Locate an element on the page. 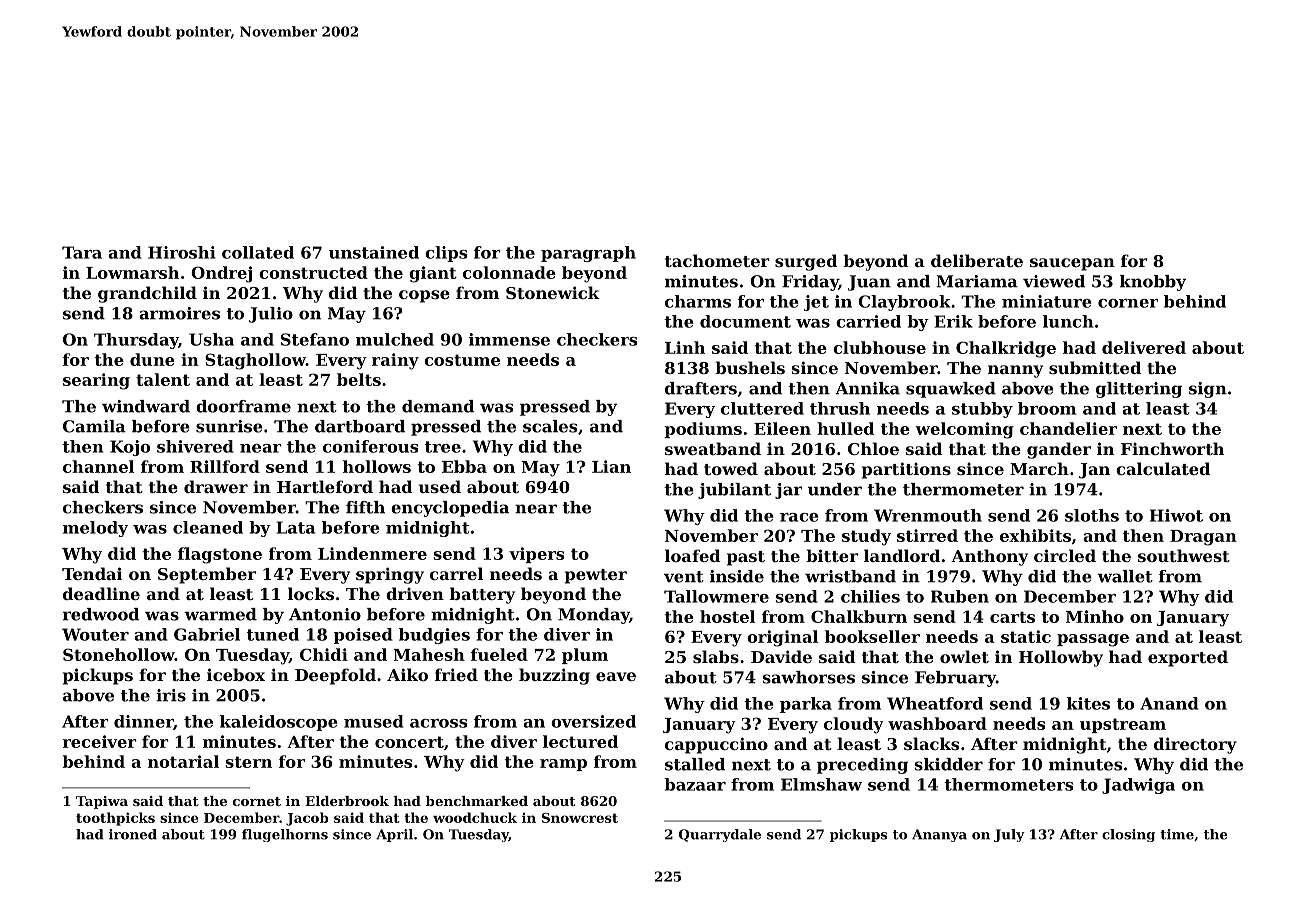 The height and width of the page is (924, 1308). Eileen is located at coordinates (782, 428).
